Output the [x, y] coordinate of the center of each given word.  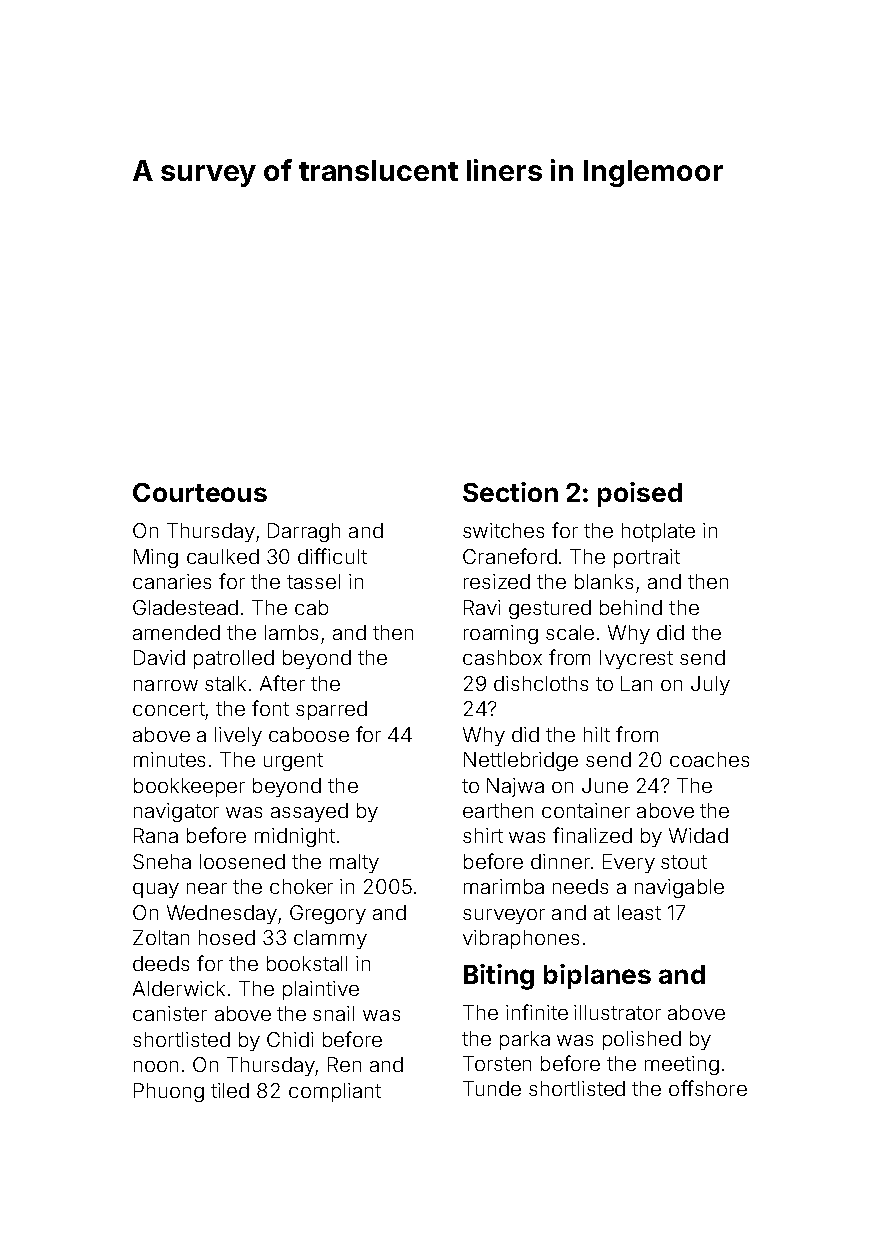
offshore [708, 1088]
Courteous [200, 492]
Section [510, 492]
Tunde [492, 1088]
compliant [335, 1092]
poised [640, 494]
